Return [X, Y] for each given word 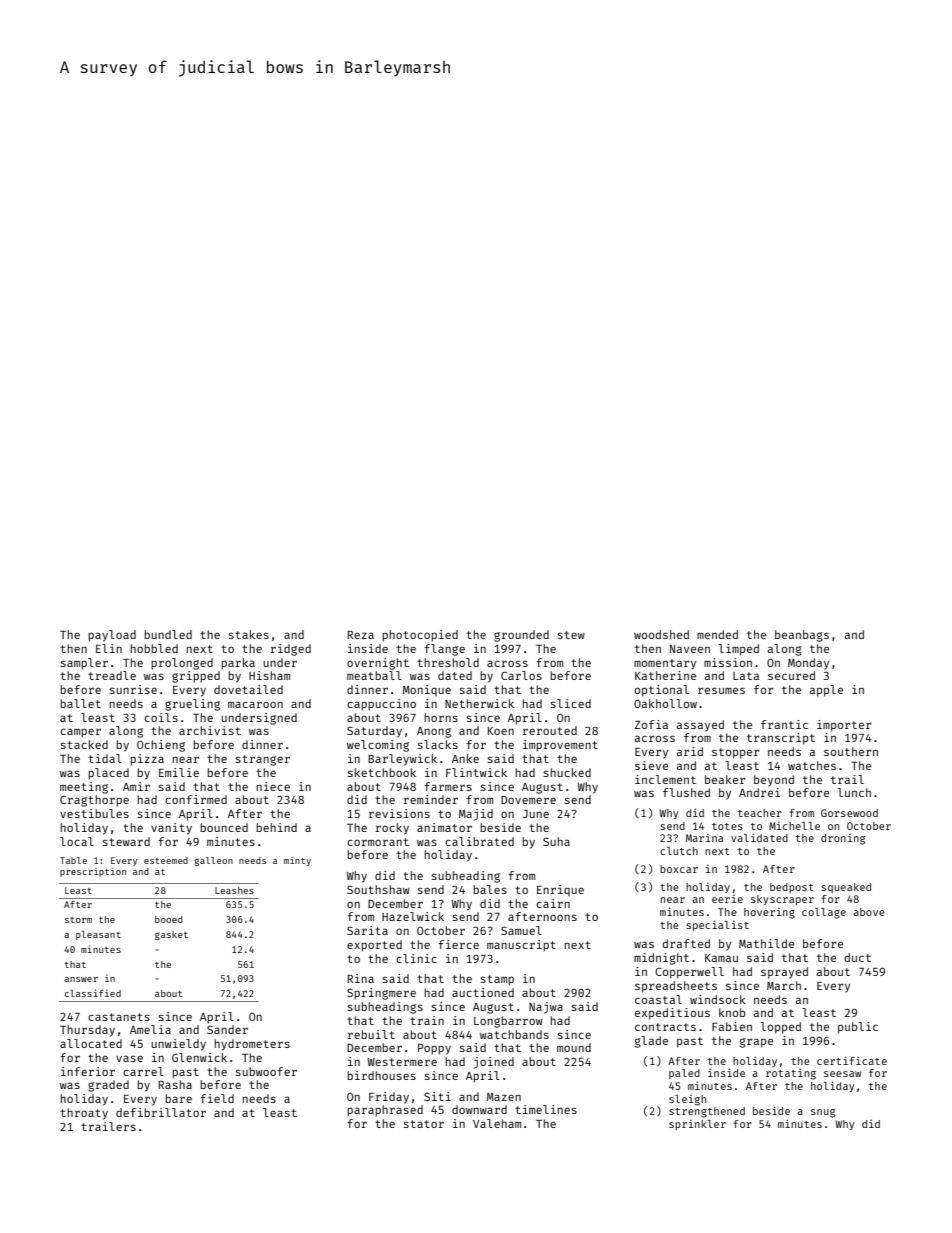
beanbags [802, 636]
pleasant [98, 935]
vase [129, 1058]
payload [112, 636]
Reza [361, 635]
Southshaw [378, 889]
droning [843, 839]
